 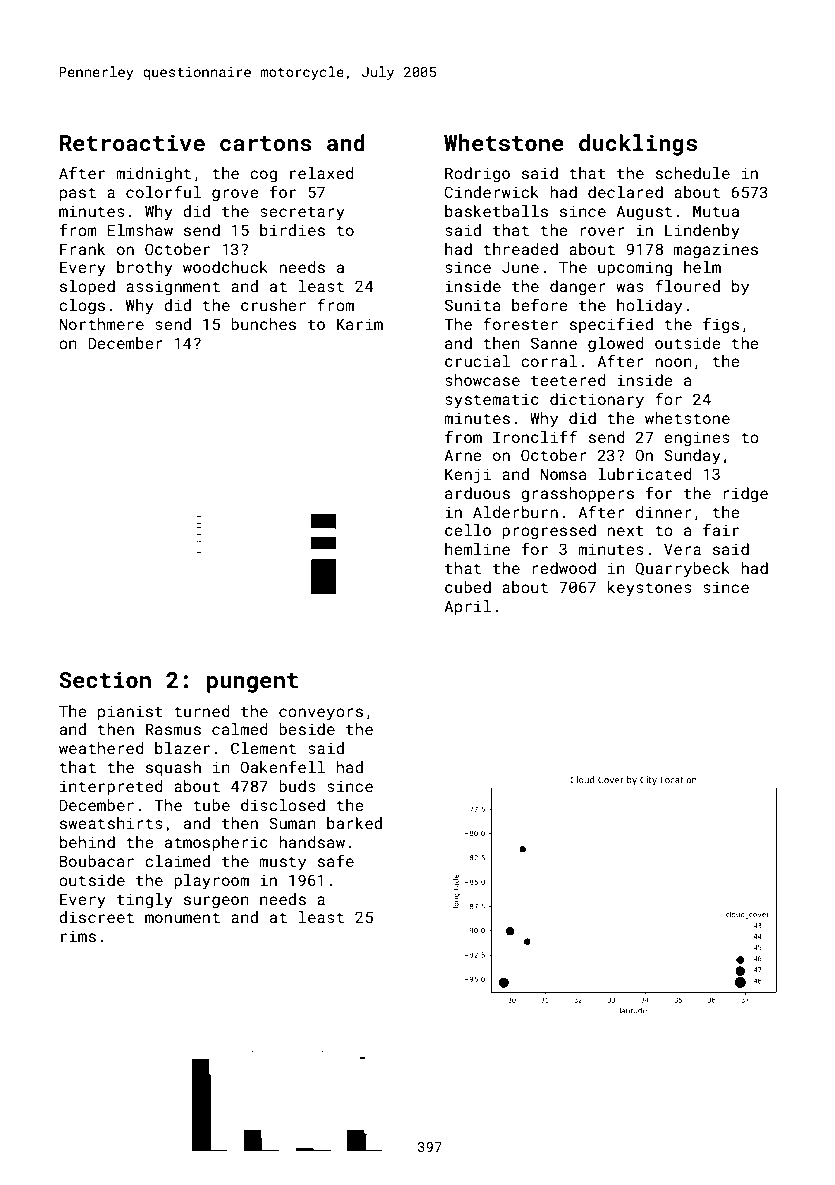 What do you see at coordinates (87, 287) in the screenshot?
I see `sloped` at bounding box center [87, 287].
